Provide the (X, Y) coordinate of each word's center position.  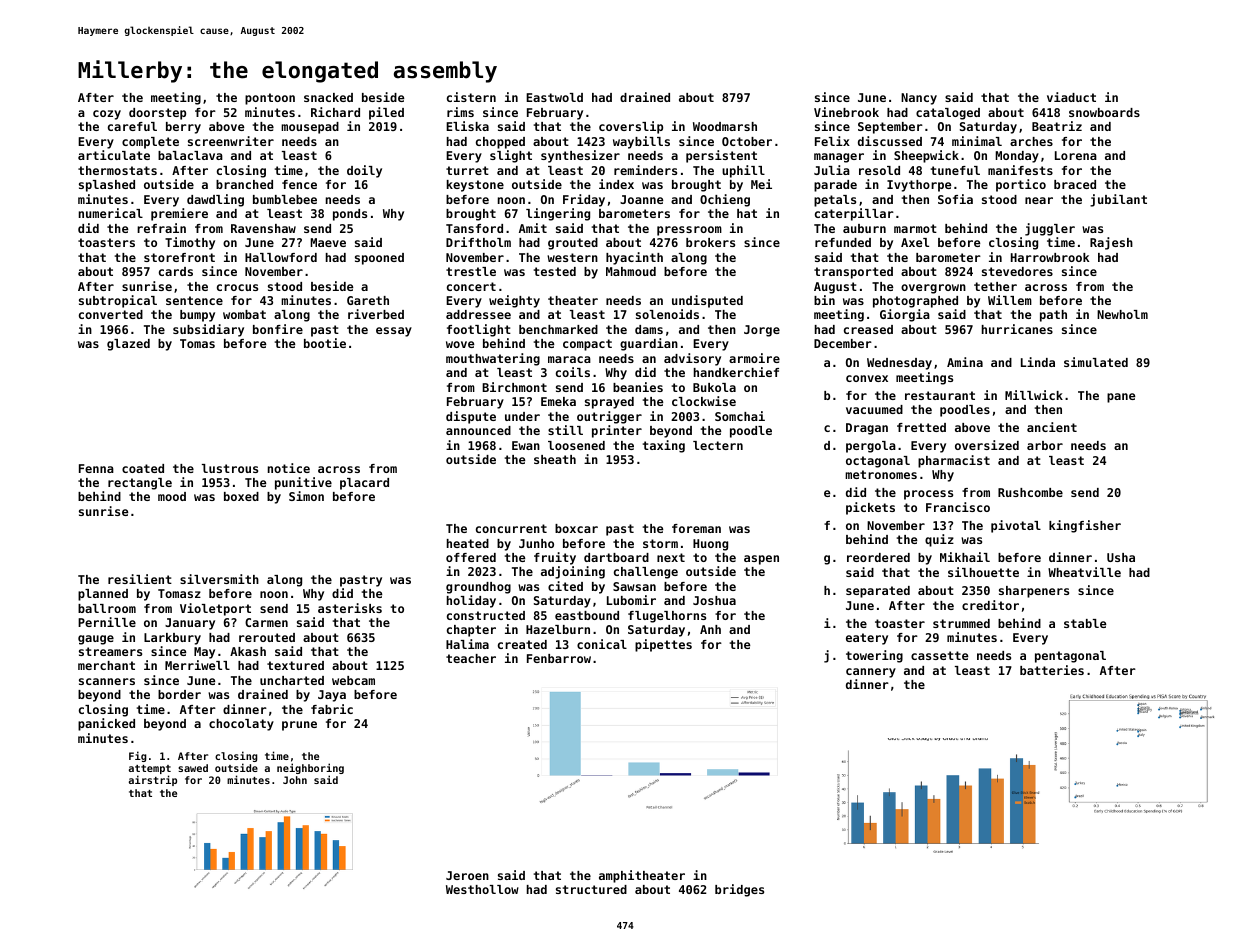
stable (1085, 623)
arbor (1045, 445)
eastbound (587, 615)
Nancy (919, 99)
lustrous (230, 468)
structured (591, 889)
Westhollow (482, 889)
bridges (739, 890)
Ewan (526, 445)
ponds (350, 215)
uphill (743, 171)
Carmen (266, 622)
